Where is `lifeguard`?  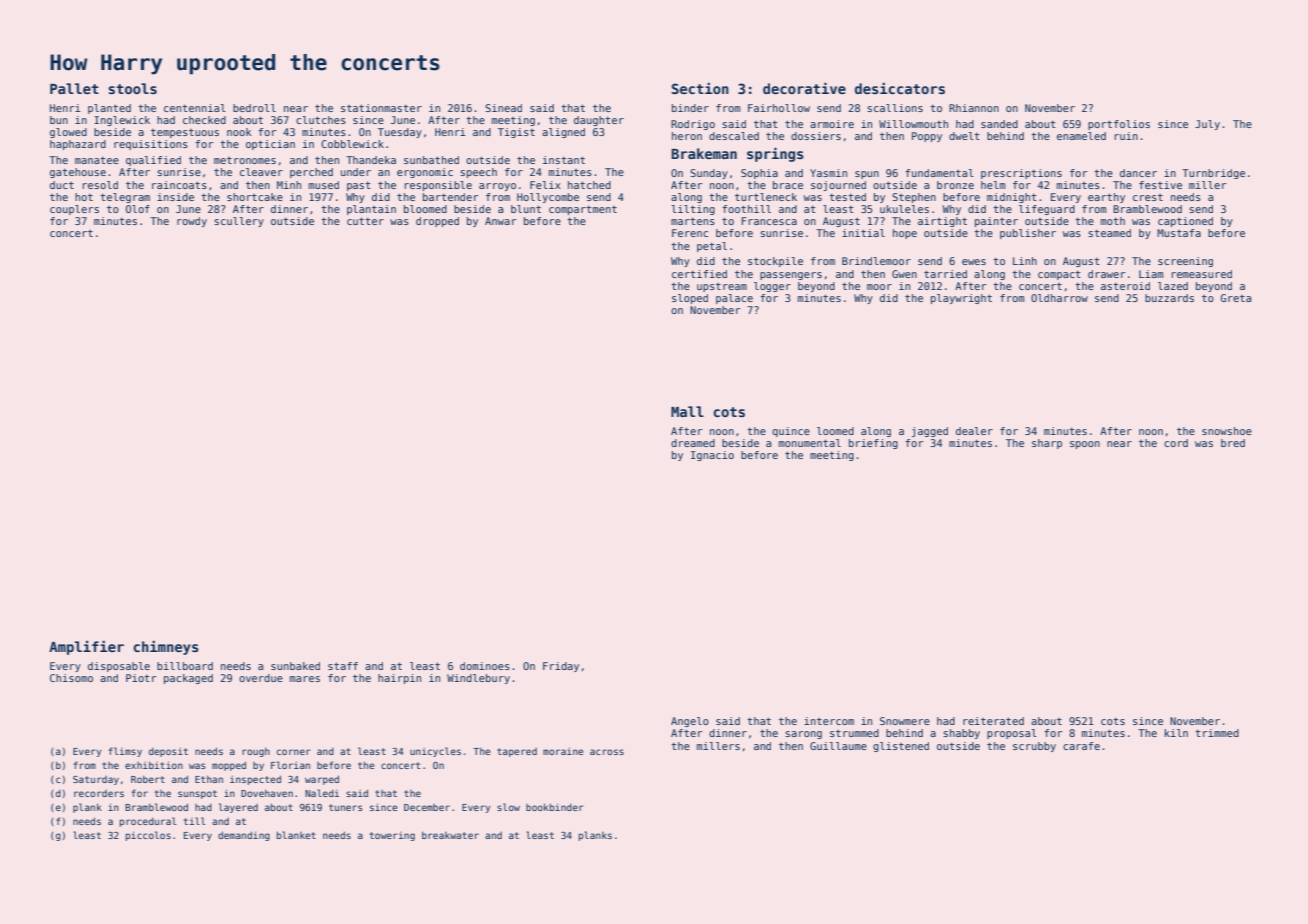
lifeguard is located at coordinates (1047, 210).
